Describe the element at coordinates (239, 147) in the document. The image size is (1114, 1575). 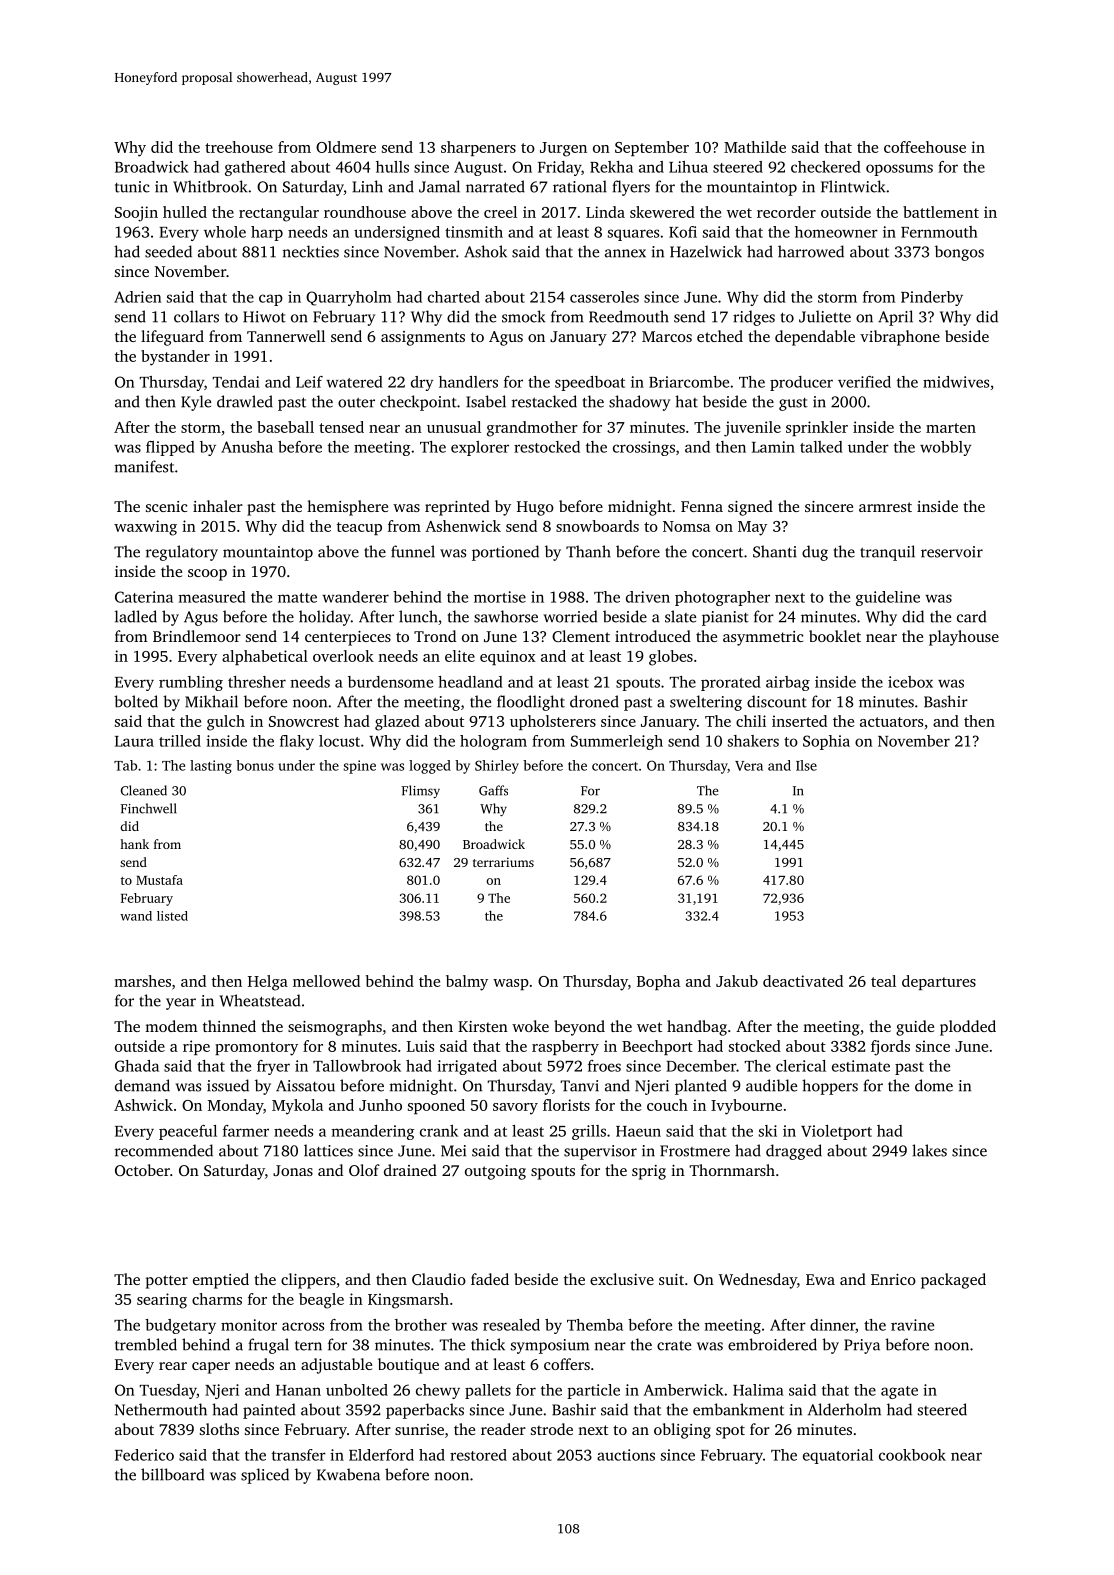
I see `treehouse` at that location.
